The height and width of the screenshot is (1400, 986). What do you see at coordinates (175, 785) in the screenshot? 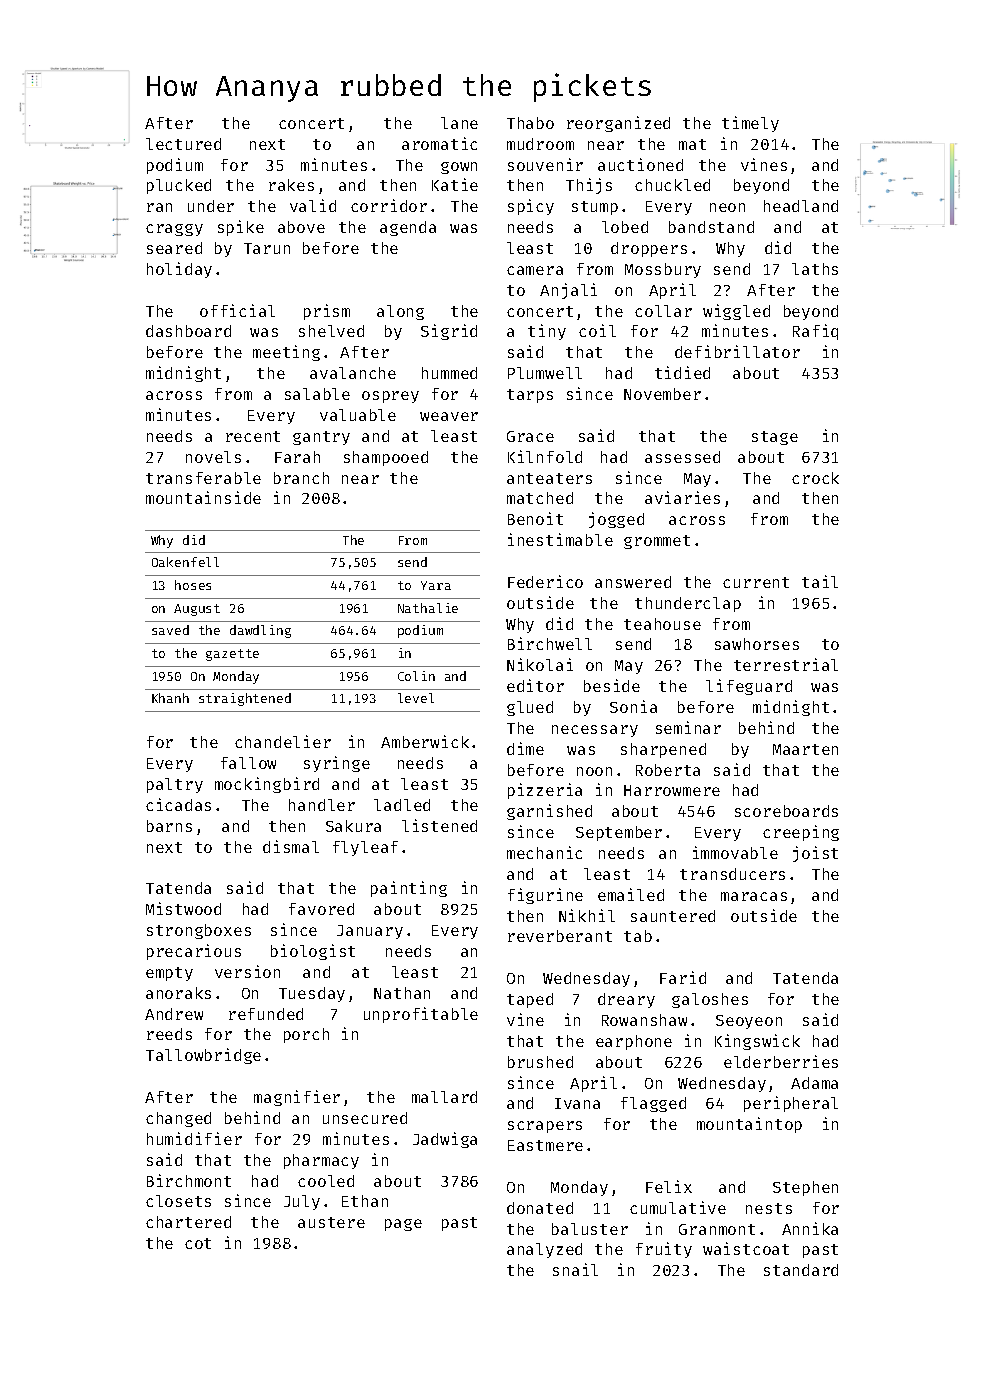
I see `paltry` at bounding box center [175, 785].
